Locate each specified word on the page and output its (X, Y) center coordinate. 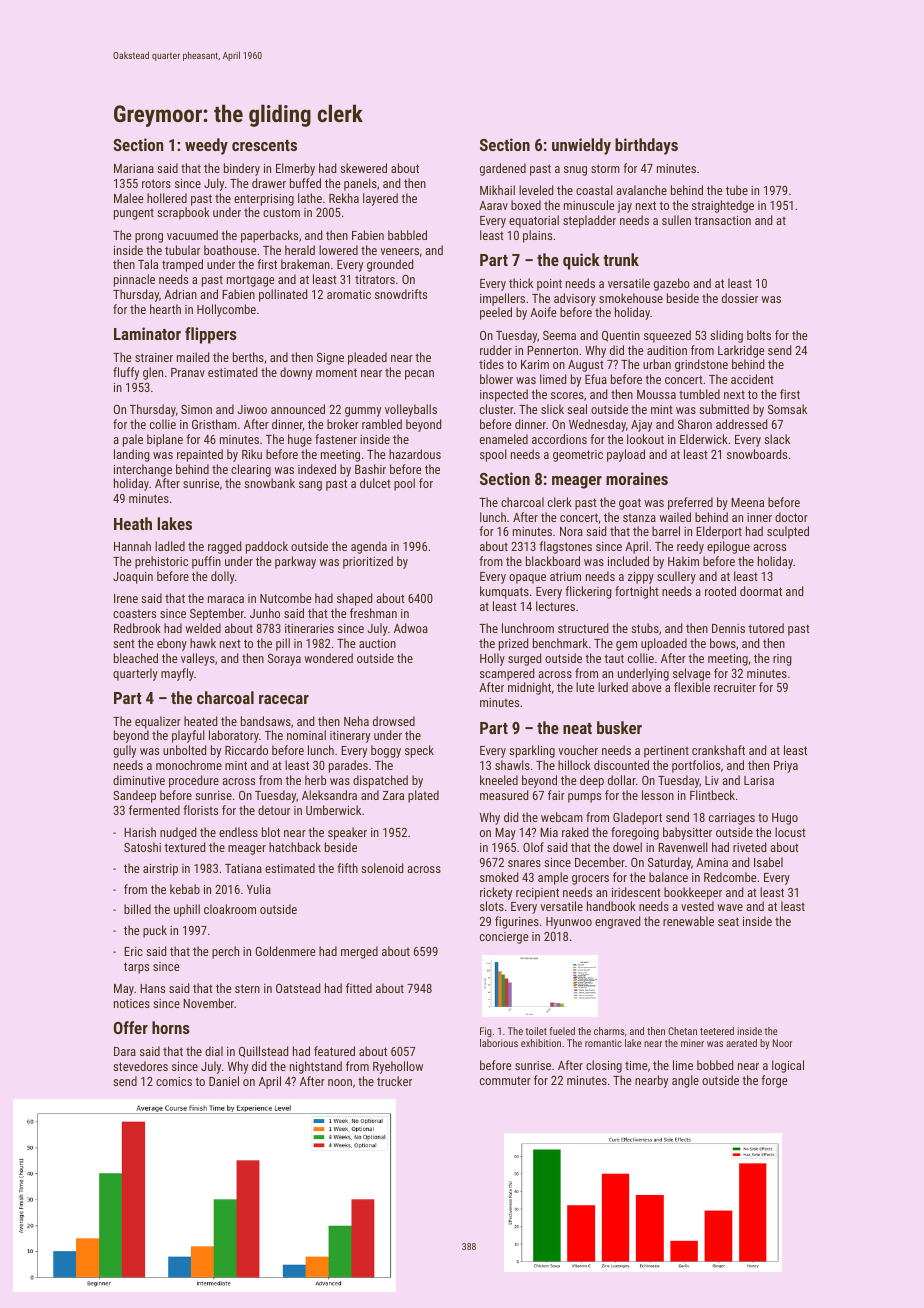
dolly (223, 577)
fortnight (637, 592)
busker (619, 727)
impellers (502, 299)
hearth (165, 309)
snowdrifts (401, 294)
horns (171, 1027)
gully (124, 751)
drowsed (394, 721)
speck (419, 751)
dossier (740, 298)
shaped (354, 599)
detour (274, 810)
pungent (134, 214)
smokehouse (631, 298)
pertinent (666, 752)
